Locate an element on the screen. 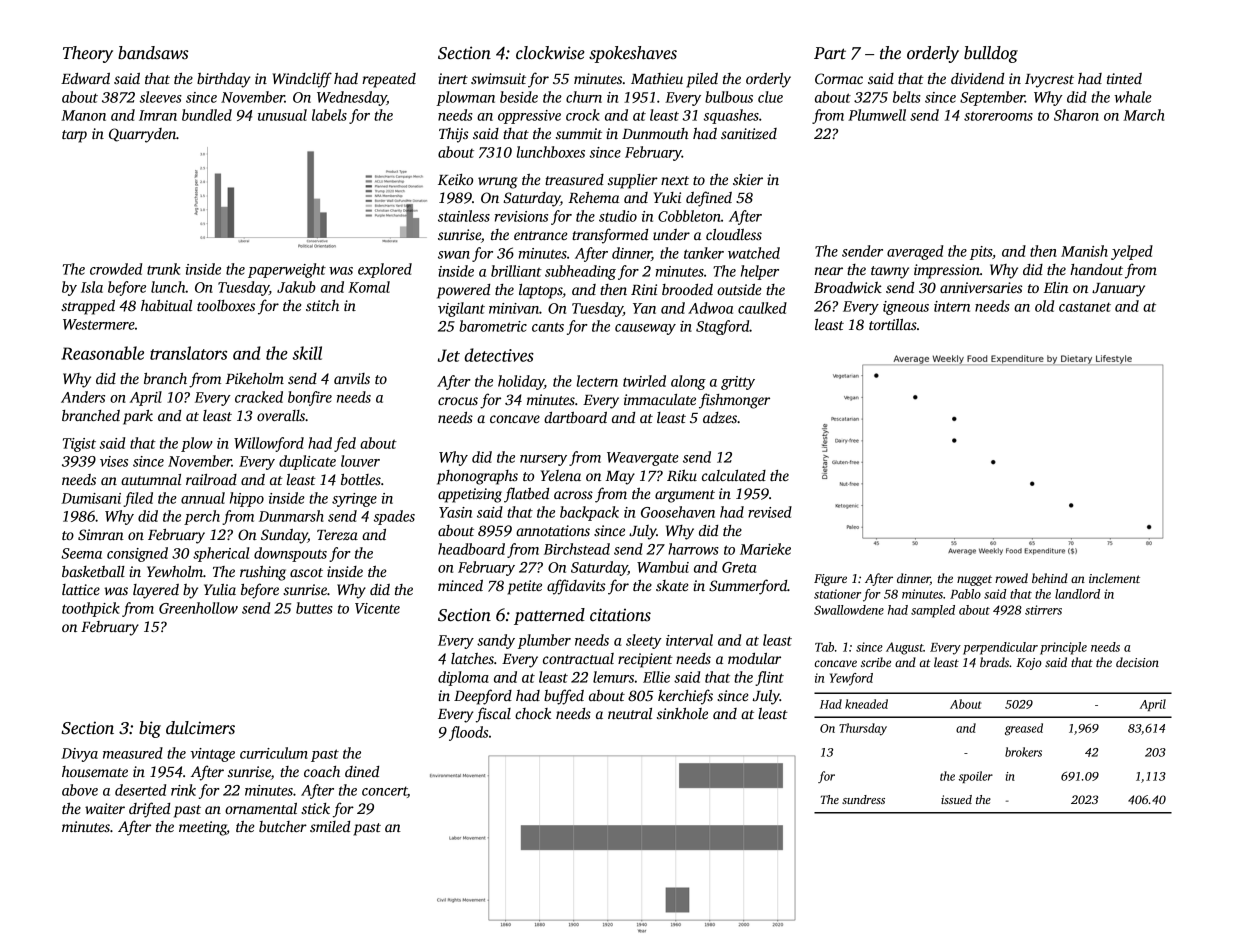 This screenshot has height=952, width=1233. bulldog is located at coordinates (991, 54).
